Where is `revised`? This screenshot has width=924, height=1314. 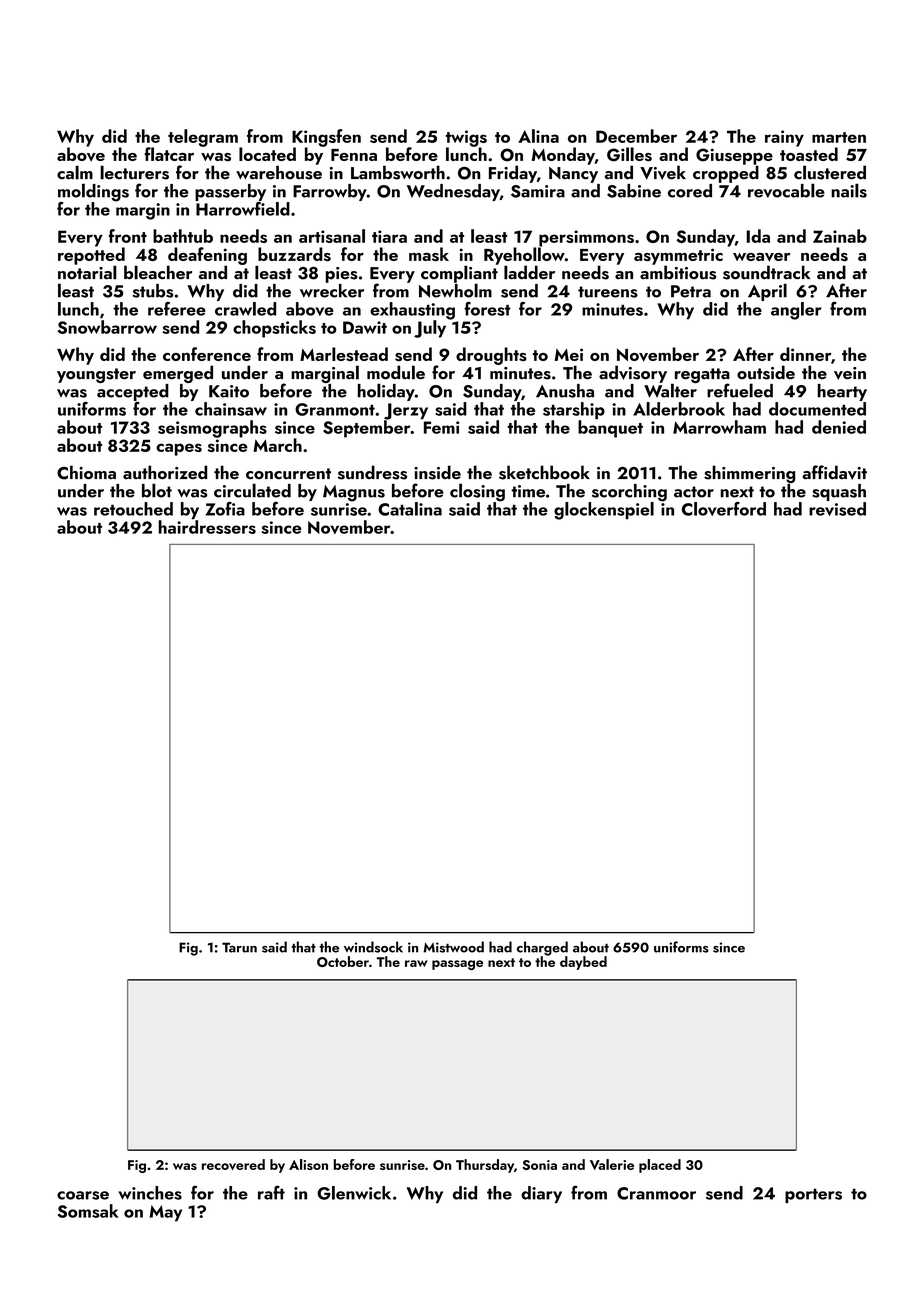 revised is located at coordinates (837, 509).
